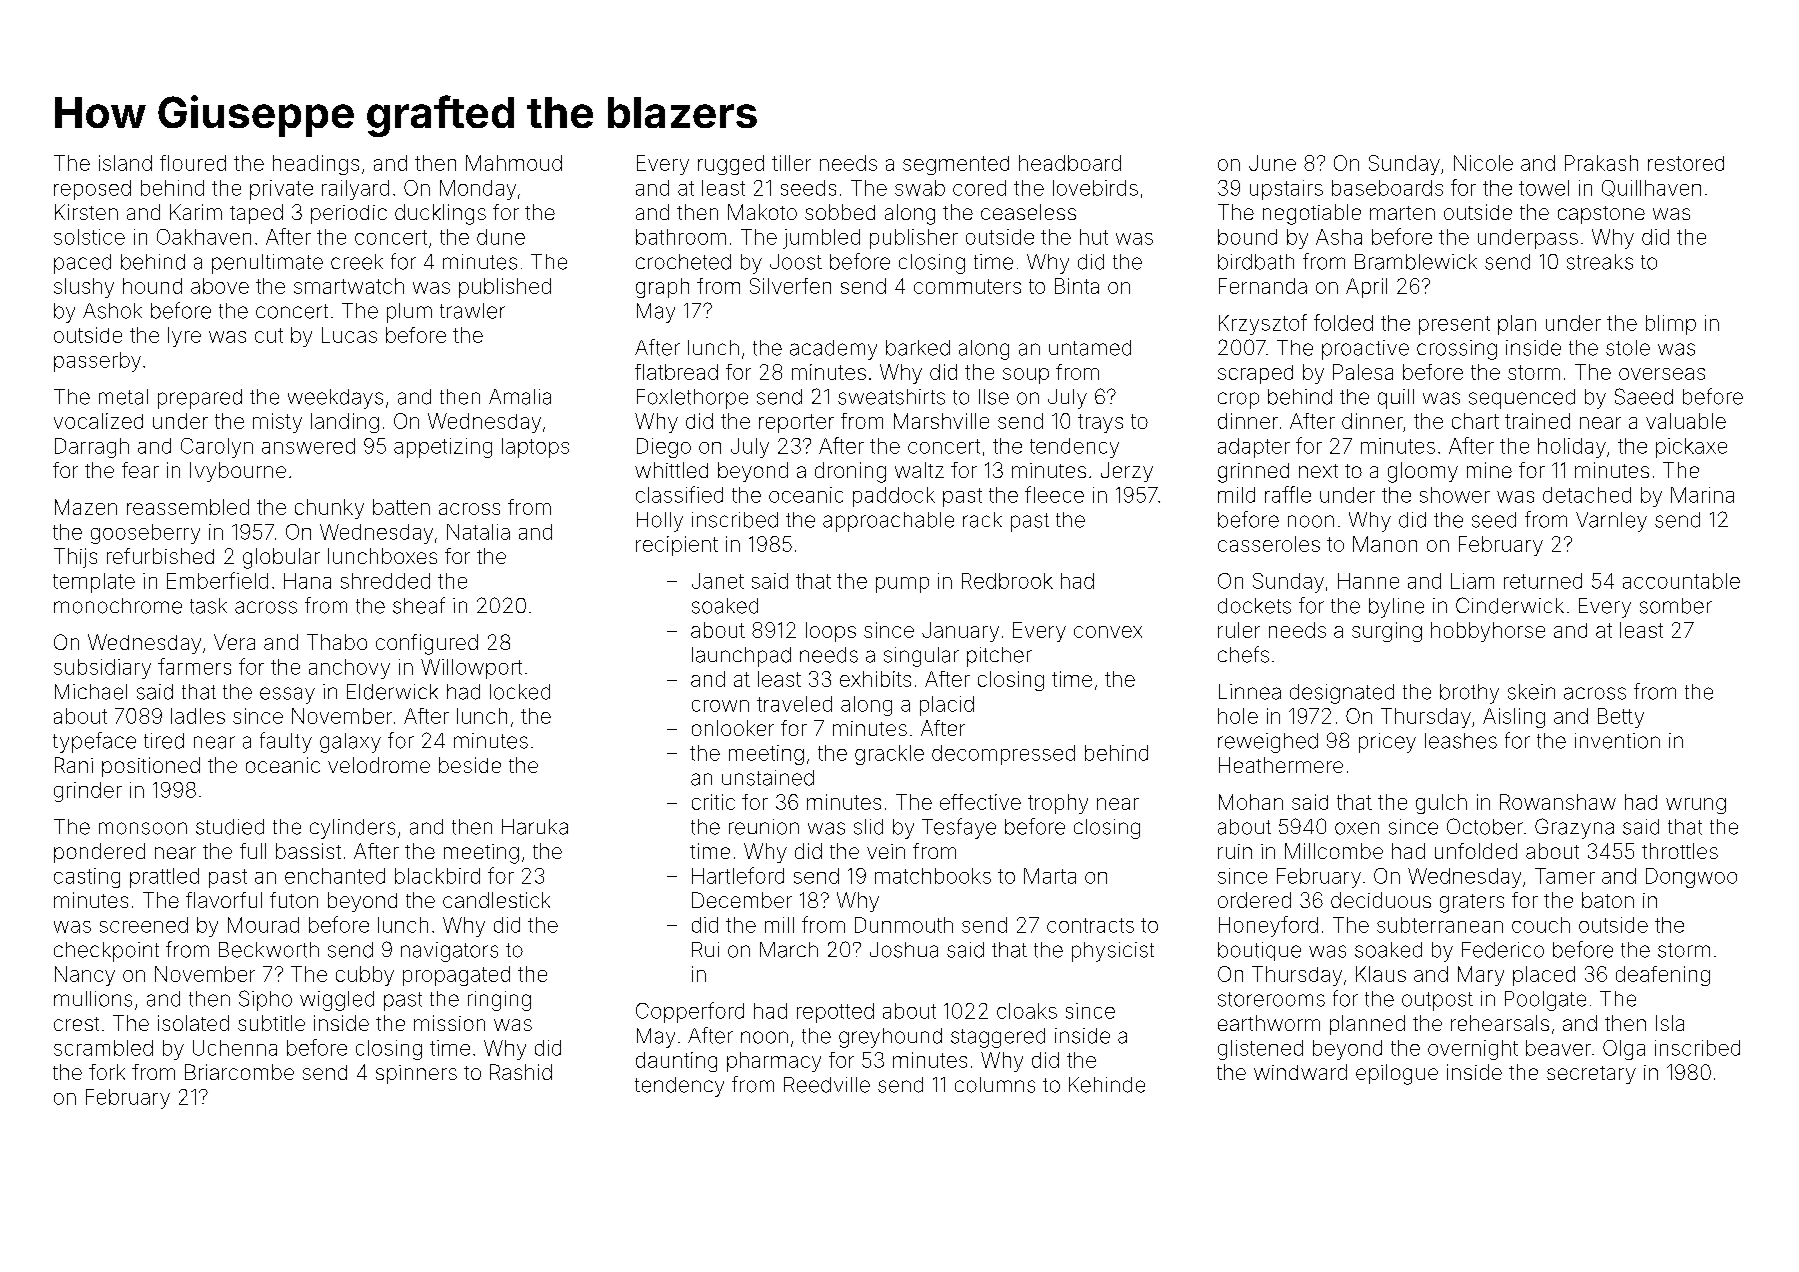 The height and width of the image is (1272, 1799). Describe the element at coordinates (1259, 951) in the image. I see `boutique` at that location.
